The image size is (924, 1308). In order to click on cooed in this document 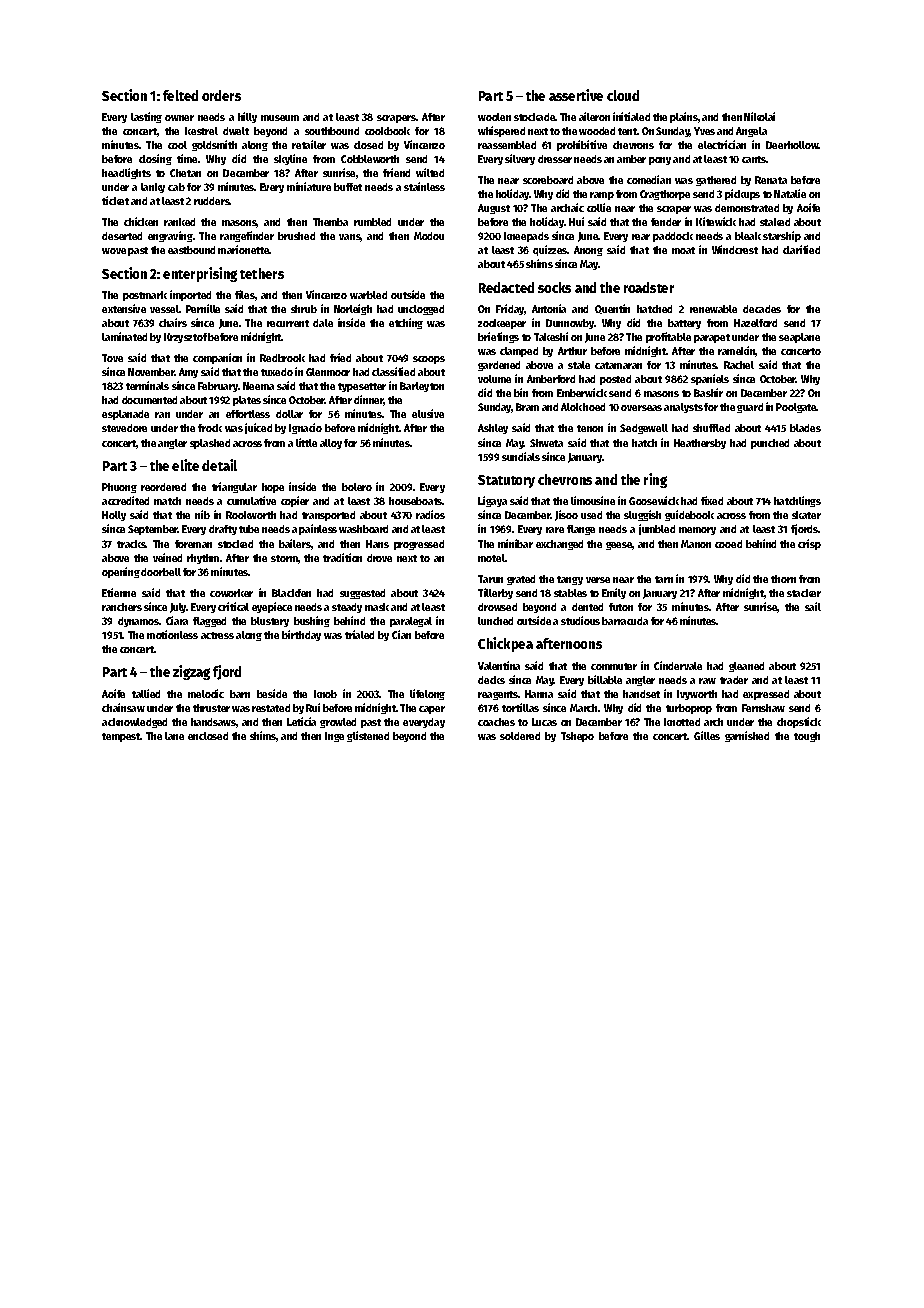, I will do `click(728, 544)`.
